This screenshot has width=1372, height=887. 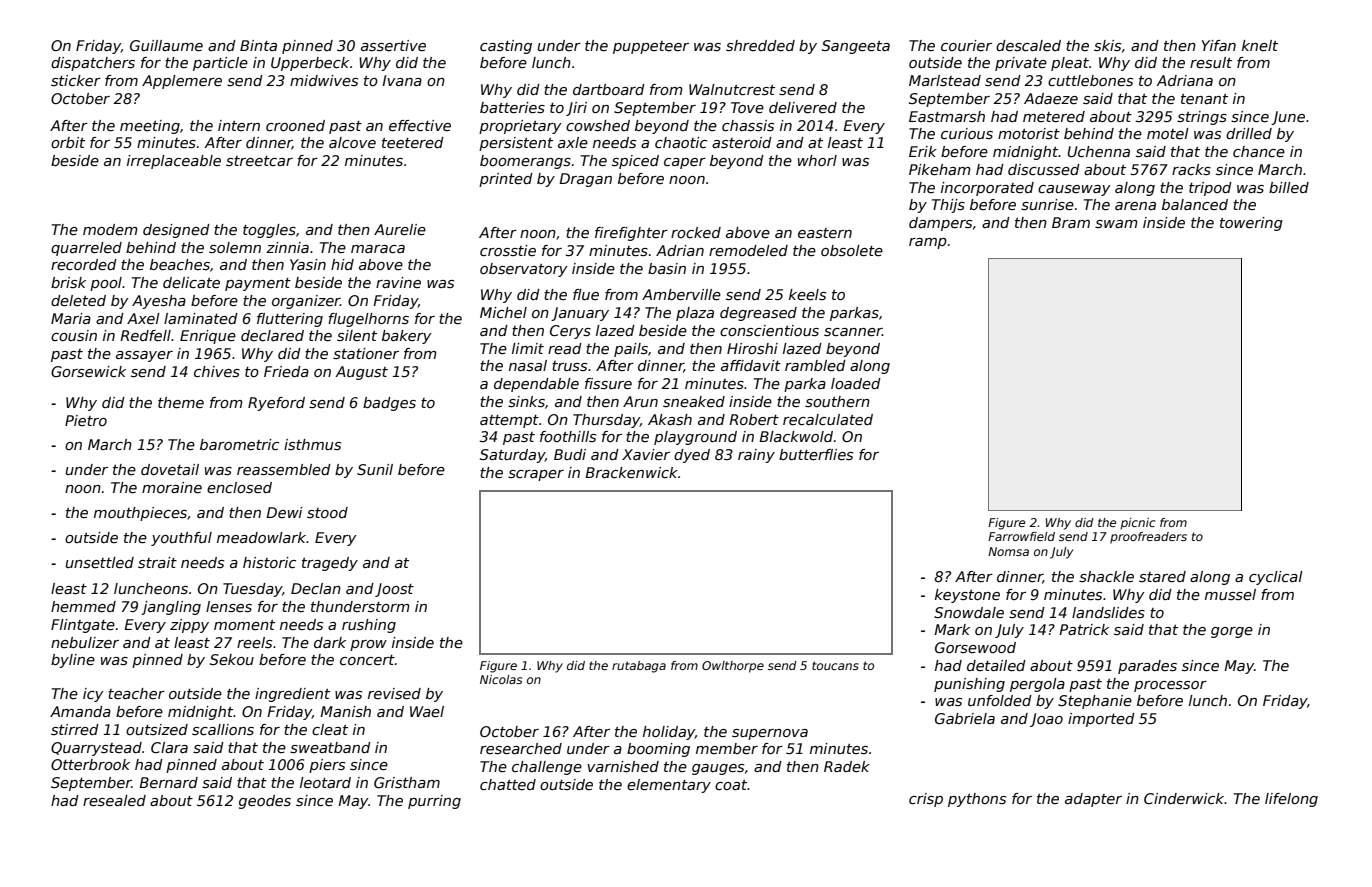 What do you see at coordinates (150, 127) in the screenshot?
I see `meeting` at bounding box center [150, 127].
